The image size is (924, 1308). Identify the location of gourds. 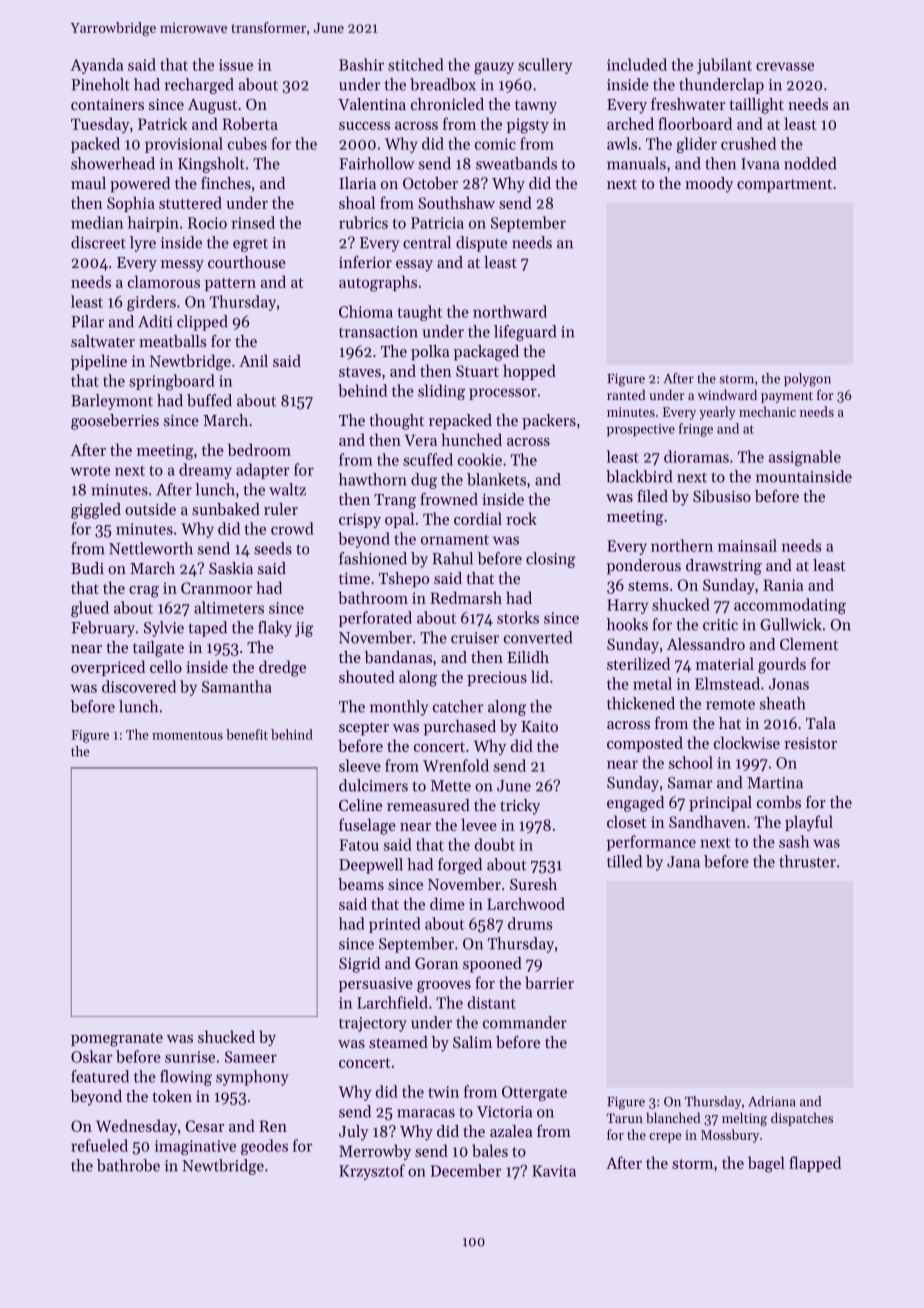
(782, 665).
